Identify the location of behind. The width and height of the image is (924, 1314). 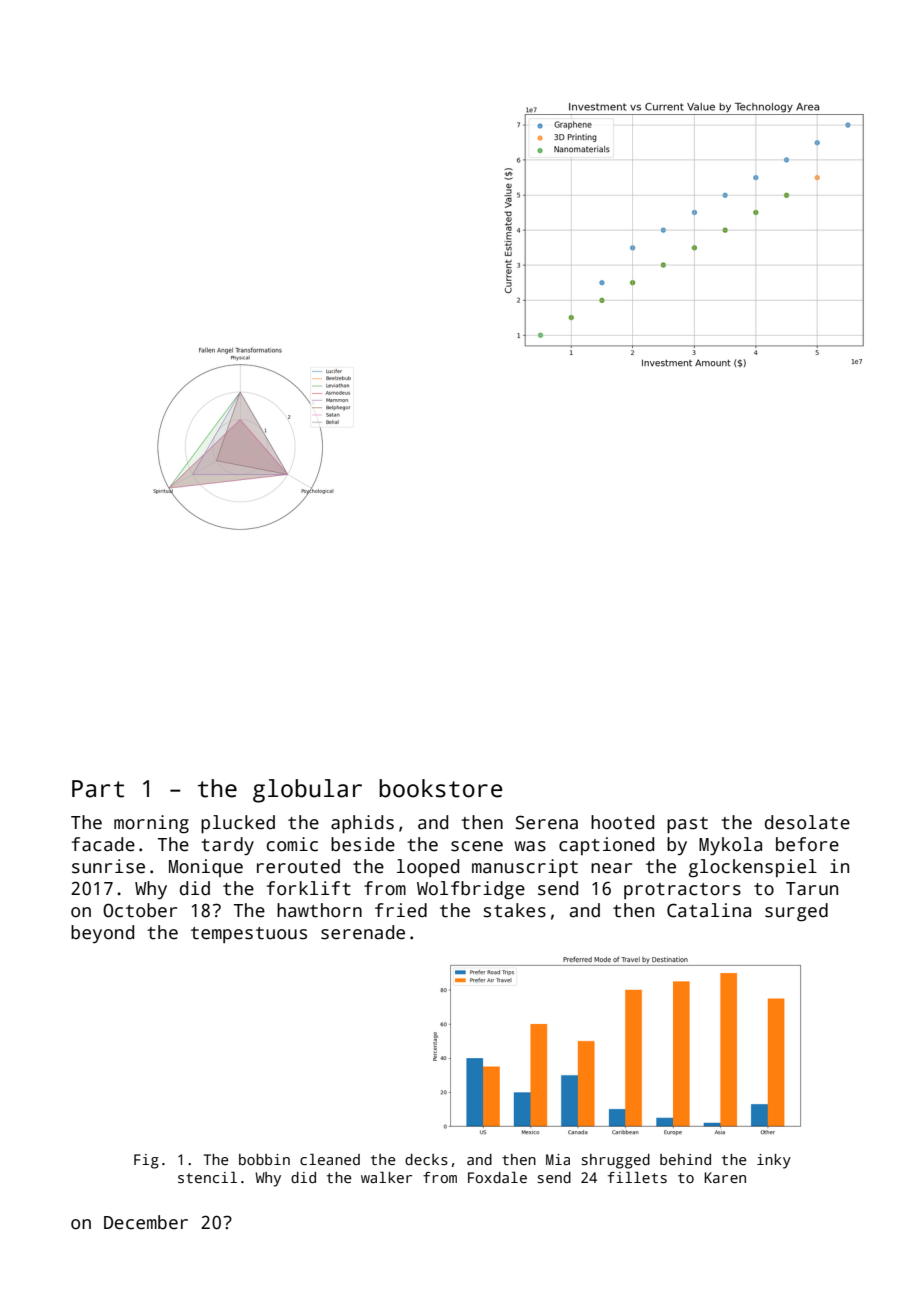
(685, 1159).
